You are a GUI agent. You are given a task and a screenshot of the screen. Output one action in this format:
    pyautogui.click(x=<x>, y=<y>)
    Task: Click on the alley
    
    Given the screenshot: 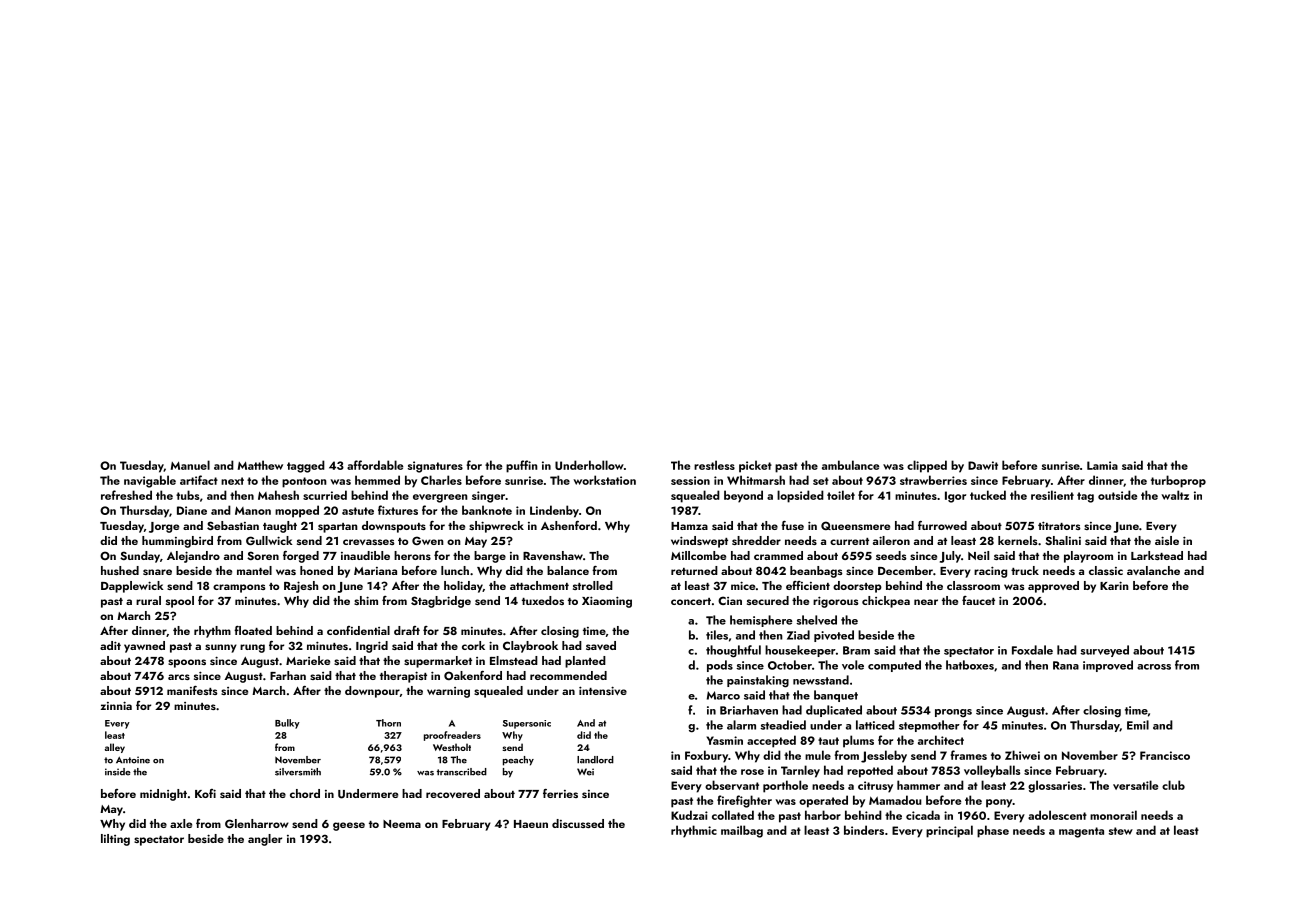 What is the action you would take?
    pyautogui.click(x=115, y=748)
